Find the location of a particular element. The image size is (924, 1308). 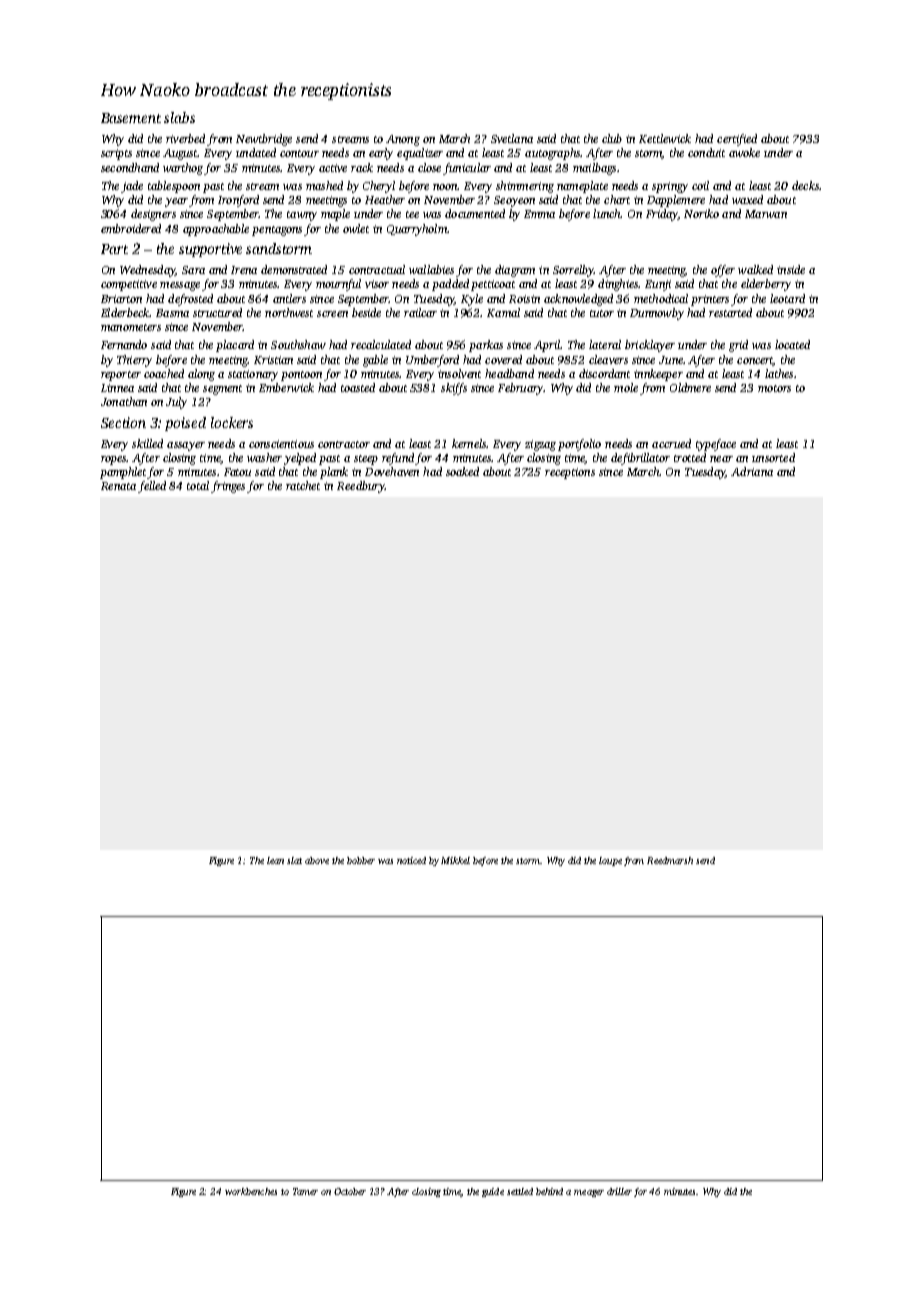

Adriana is located at coordinates (752, 471).
